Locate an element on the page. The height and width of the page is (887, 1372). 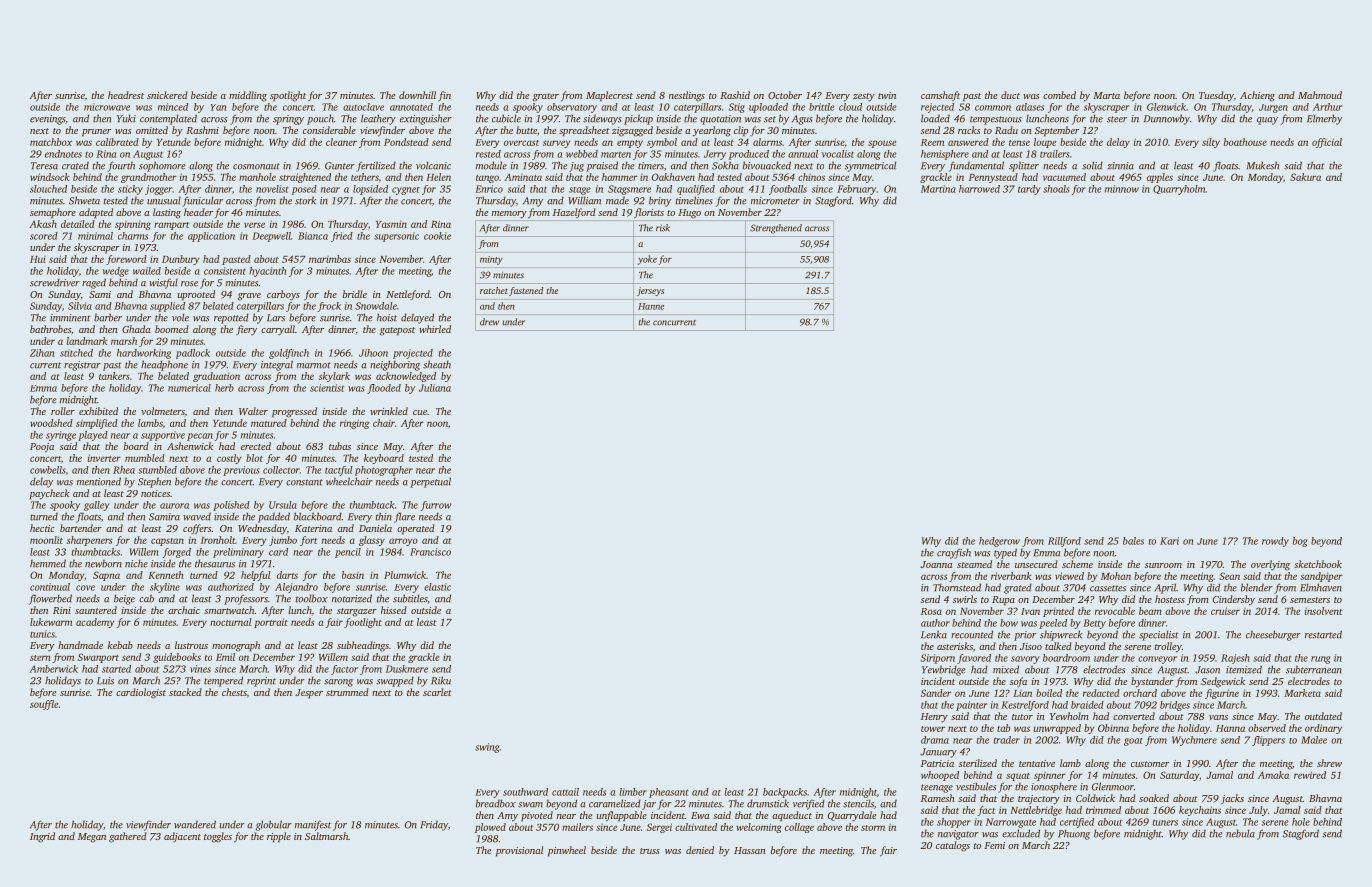
crayfish is located at coordinates (954, 553).
